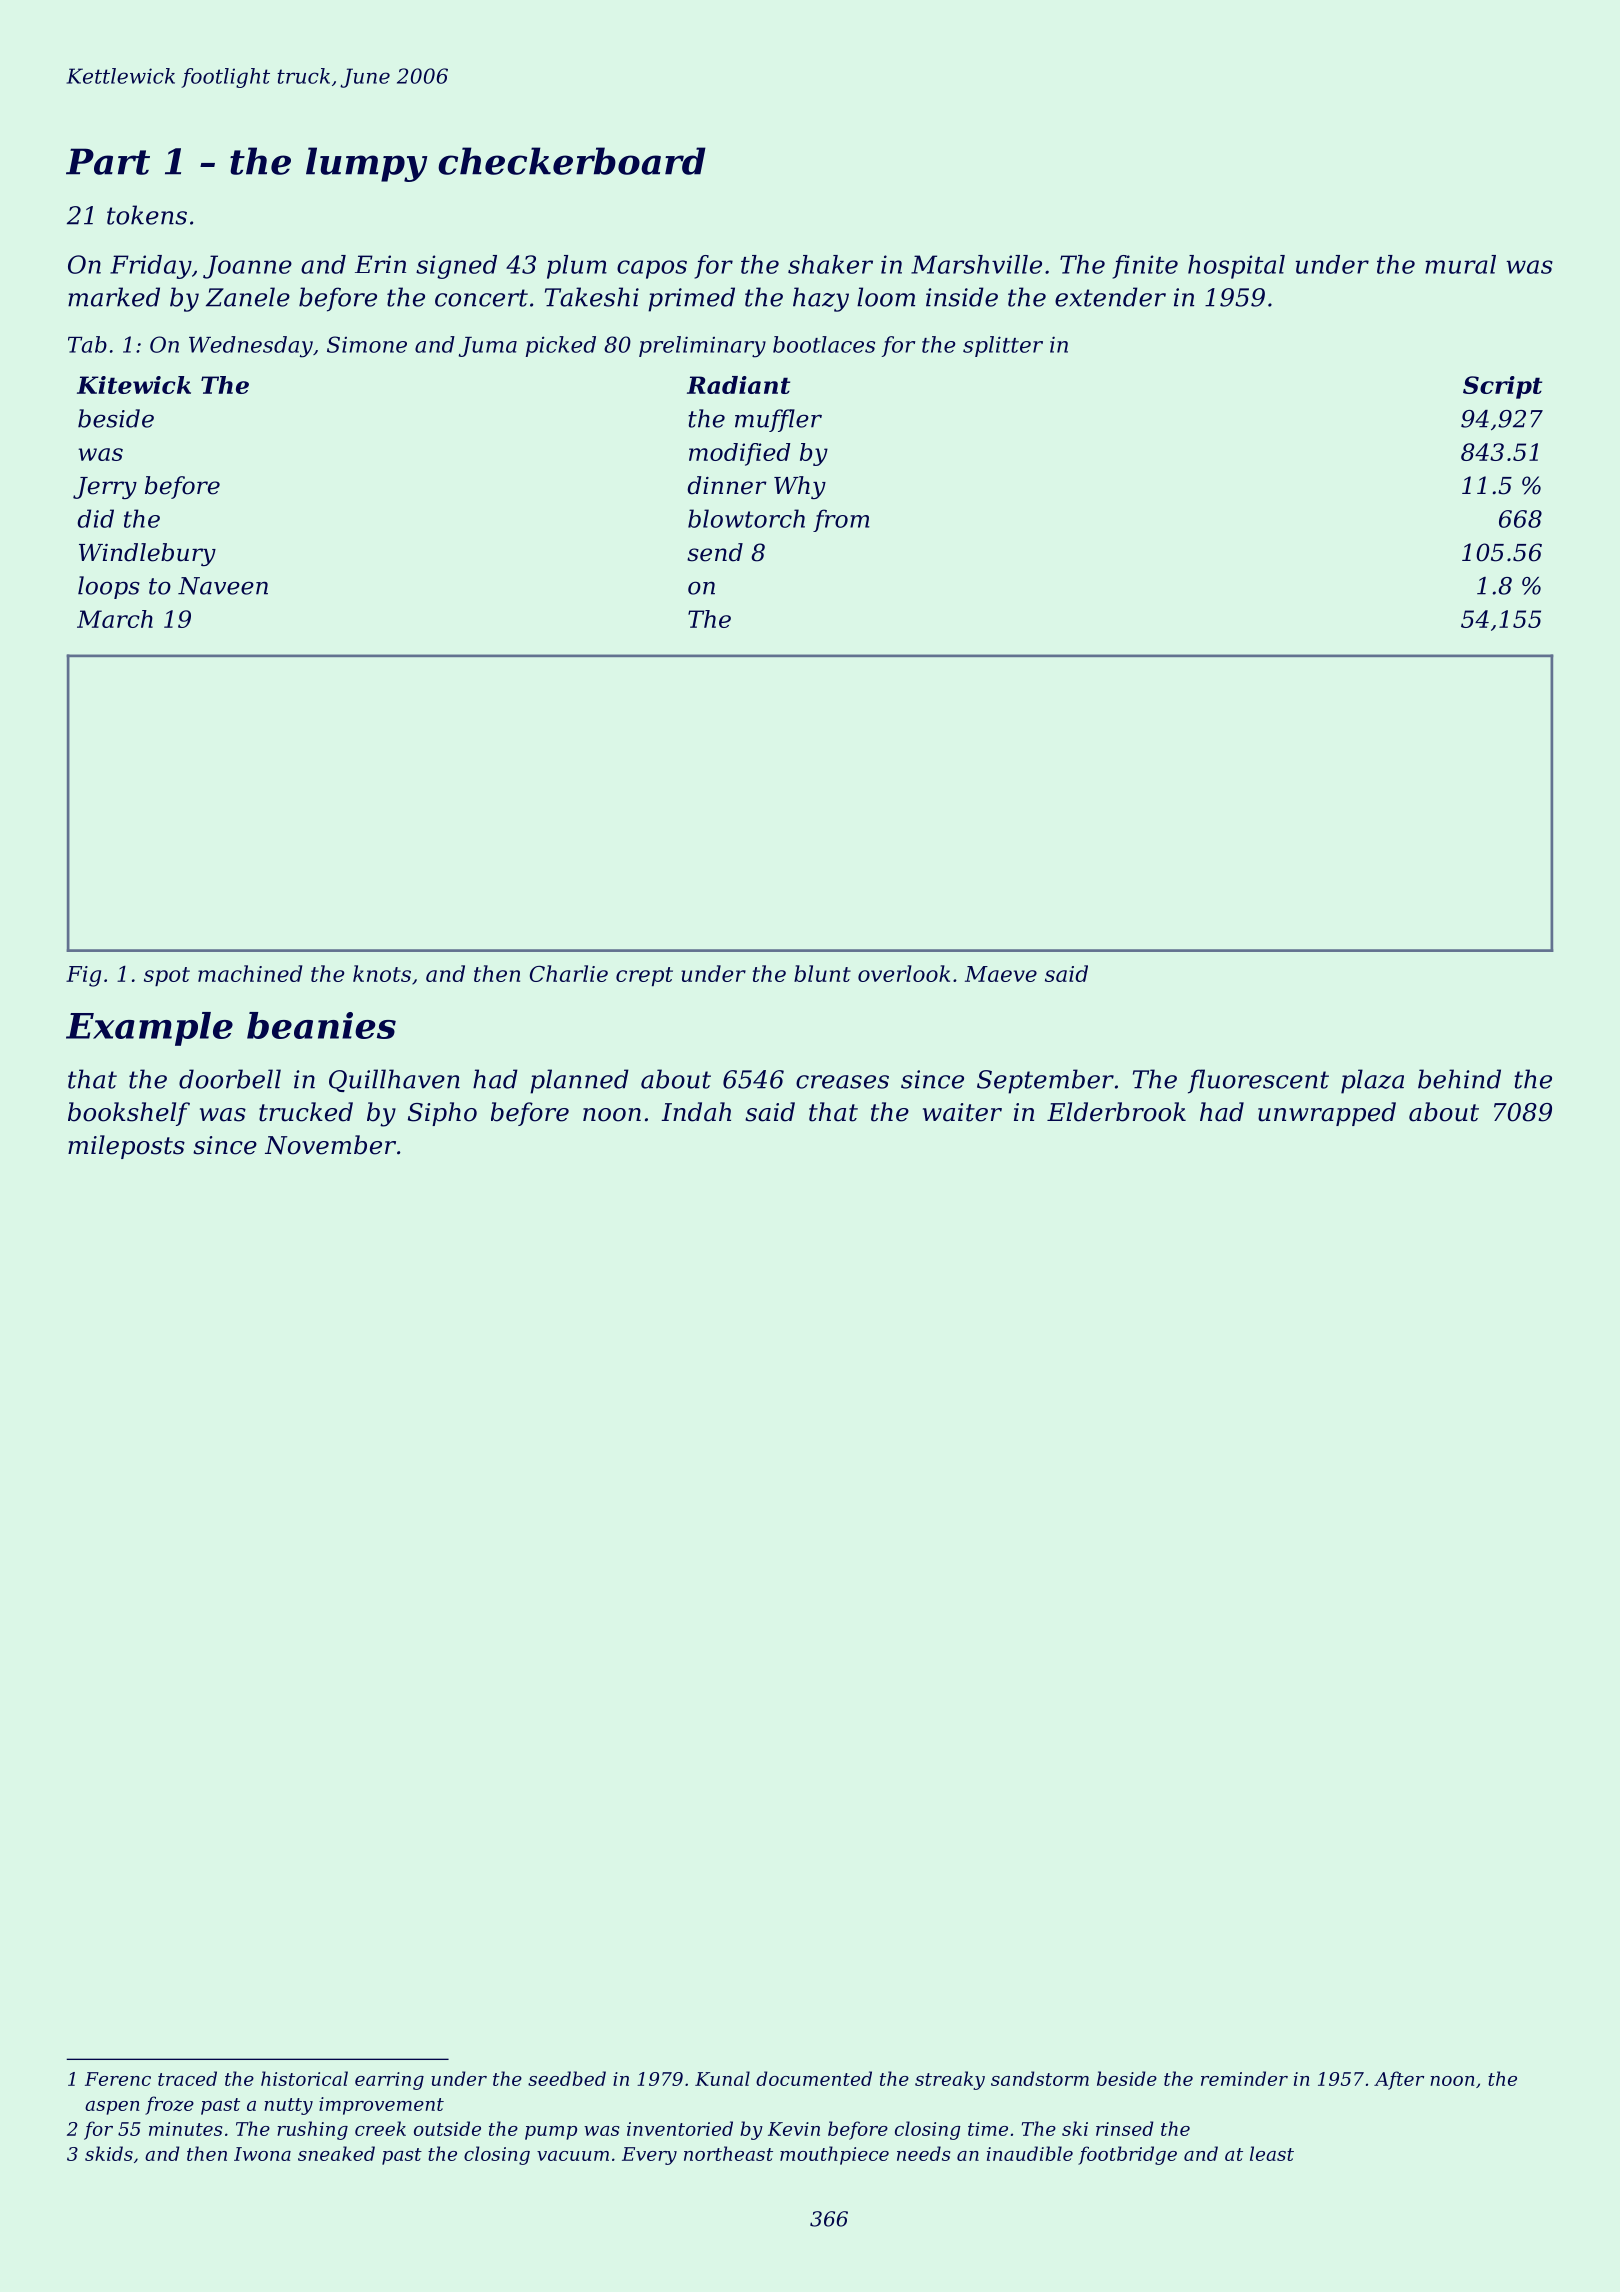 The image size is (1620, 2292). I want to click on least, so click(1272, 2153).
